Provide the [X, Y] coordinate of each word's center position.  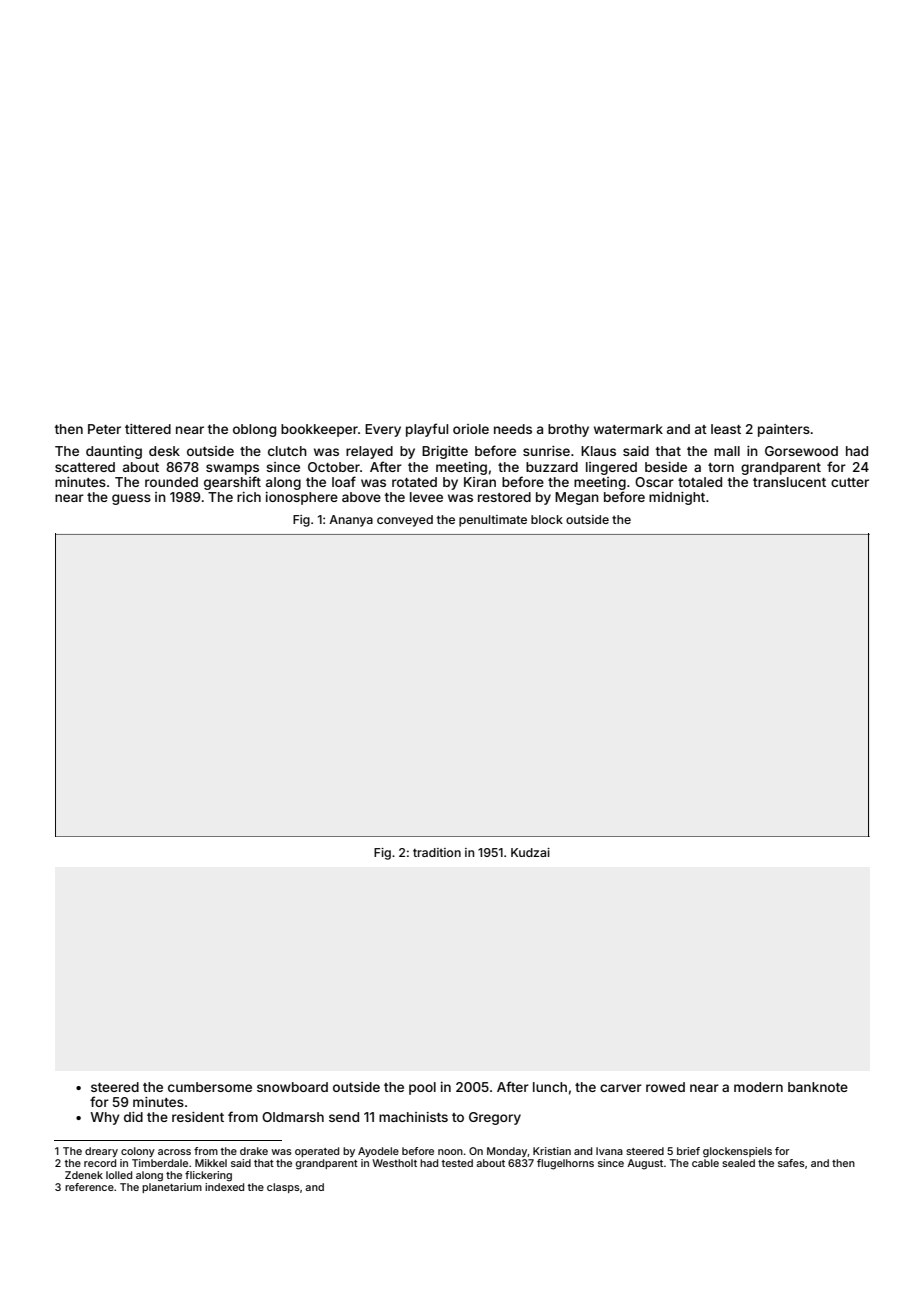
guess [131, 499]
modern [758, 1087]
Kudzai [530, 852]
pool [422, 1088]
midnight [677, 498]
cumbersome [210, 1087]
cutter [850, 482]
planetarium [172, 1188]
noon [450, 1152]
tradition [437, 852]
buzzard [552, 467]
